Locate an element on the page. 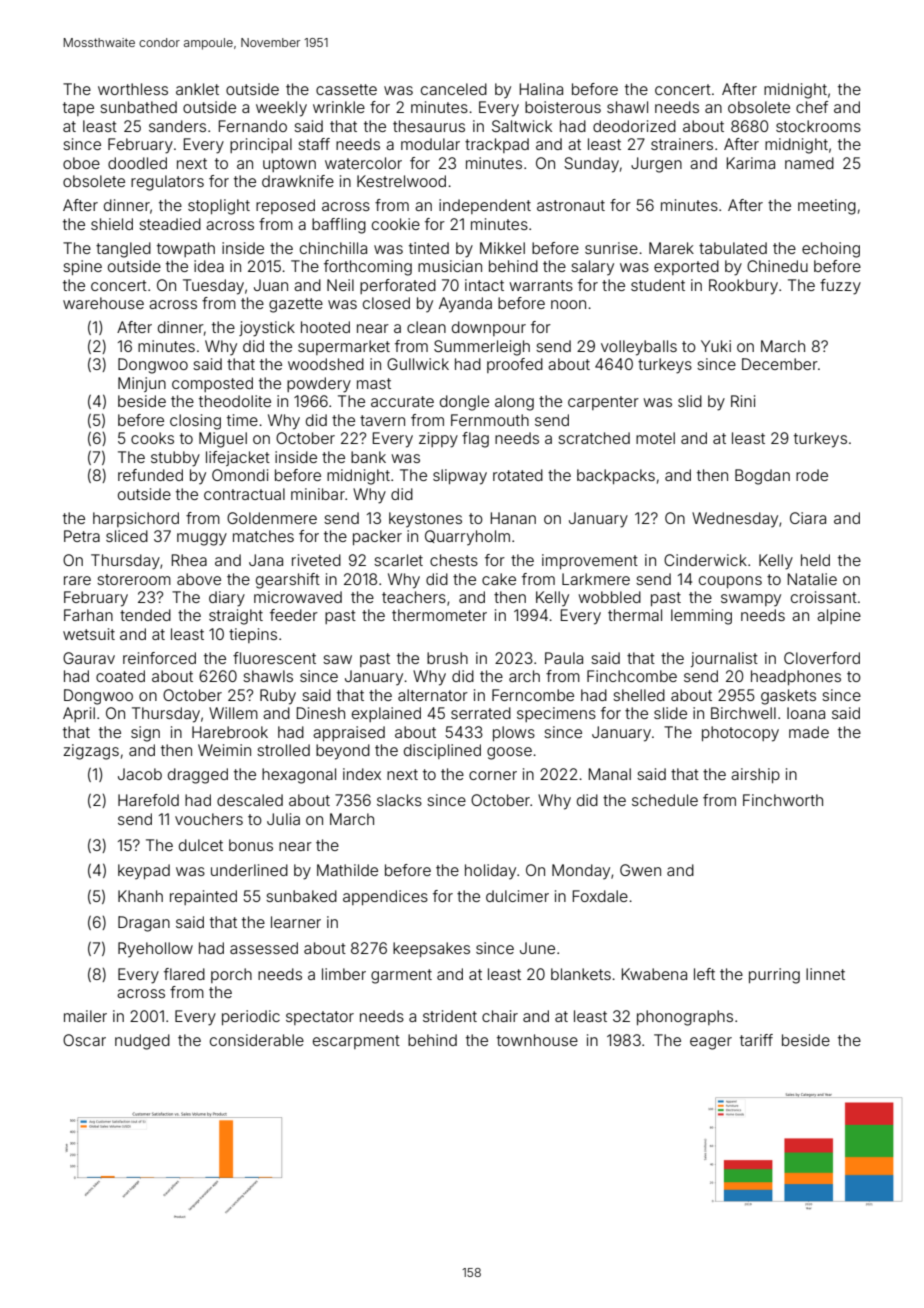 The width and height of the document is (924, 1308). Yuki is located at coordinates (716, 346).
